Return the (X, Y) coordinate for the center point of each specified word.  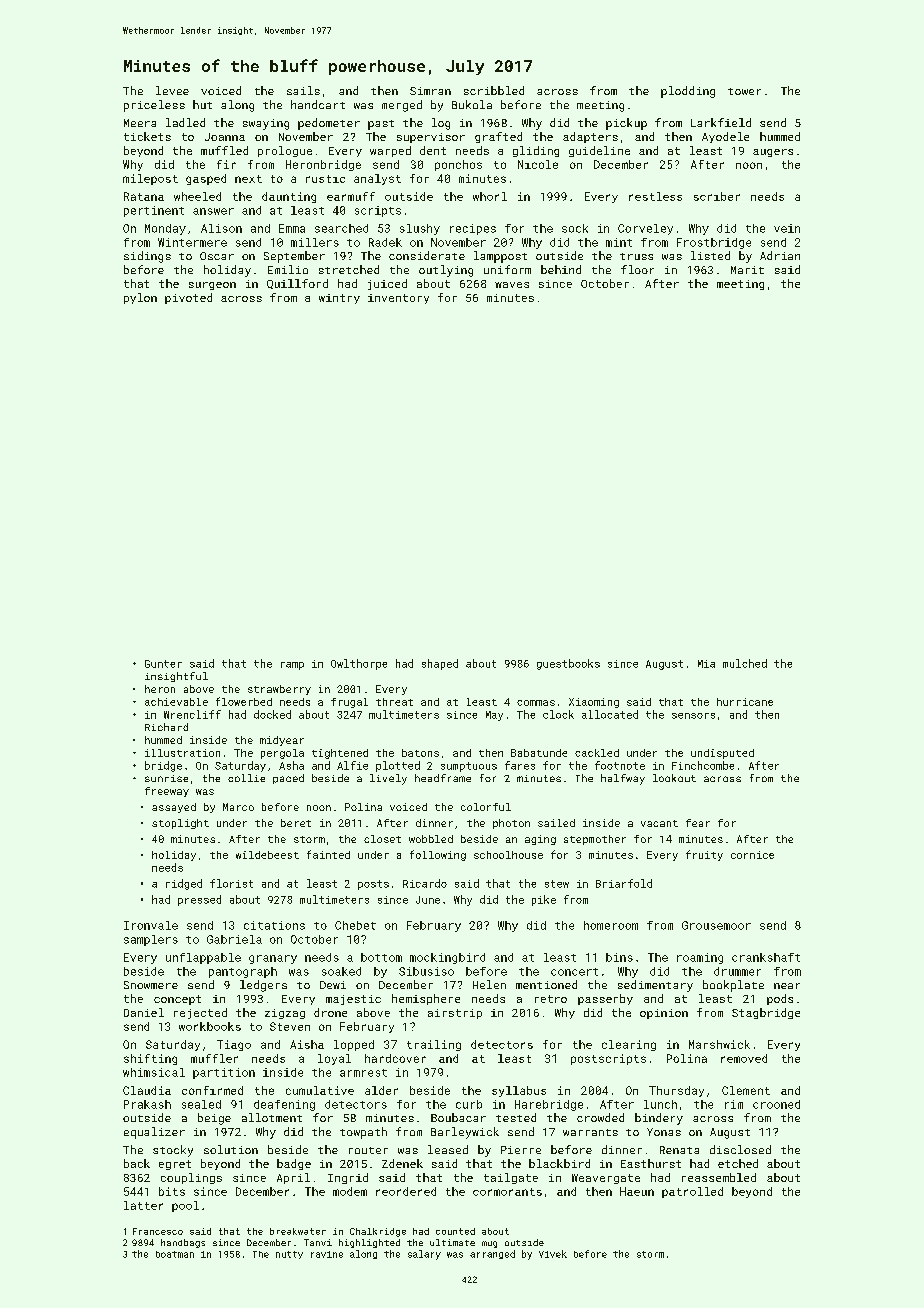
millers (315, 242)
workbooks (210, 1026)
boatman (175, 1254)
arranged (492, 1254)
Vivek (553, 1254)
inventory (398, 299)
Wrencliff (192, 714)
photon (511, 824)
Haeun (637, 1191)
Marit (747, 270)
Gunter (163, 664)
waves (512, 285)
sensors (693, 716)
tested (516, 1117)
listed (710, 255)
